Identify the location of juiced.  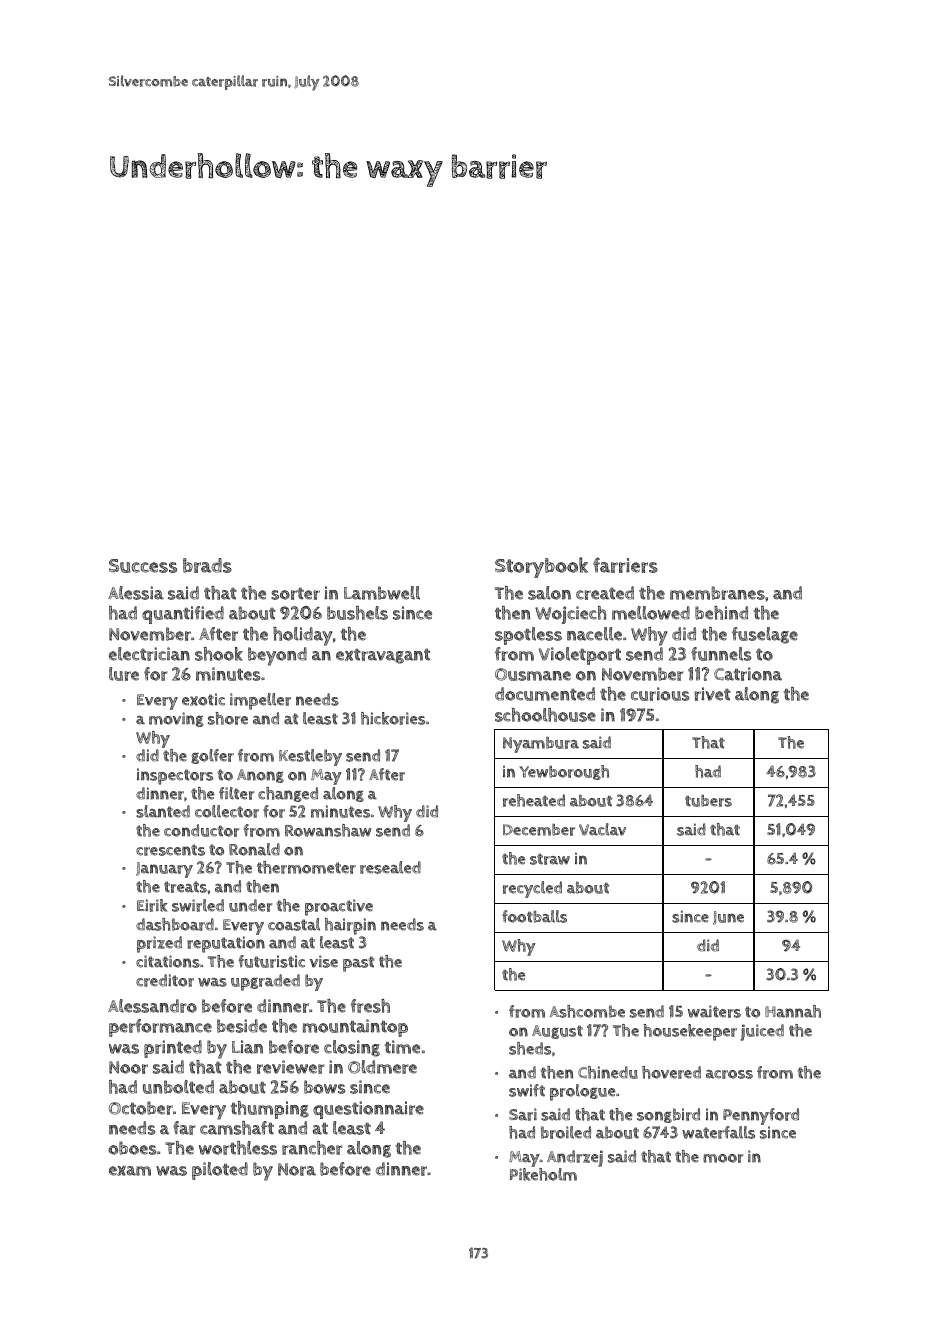
(762, 1032).
